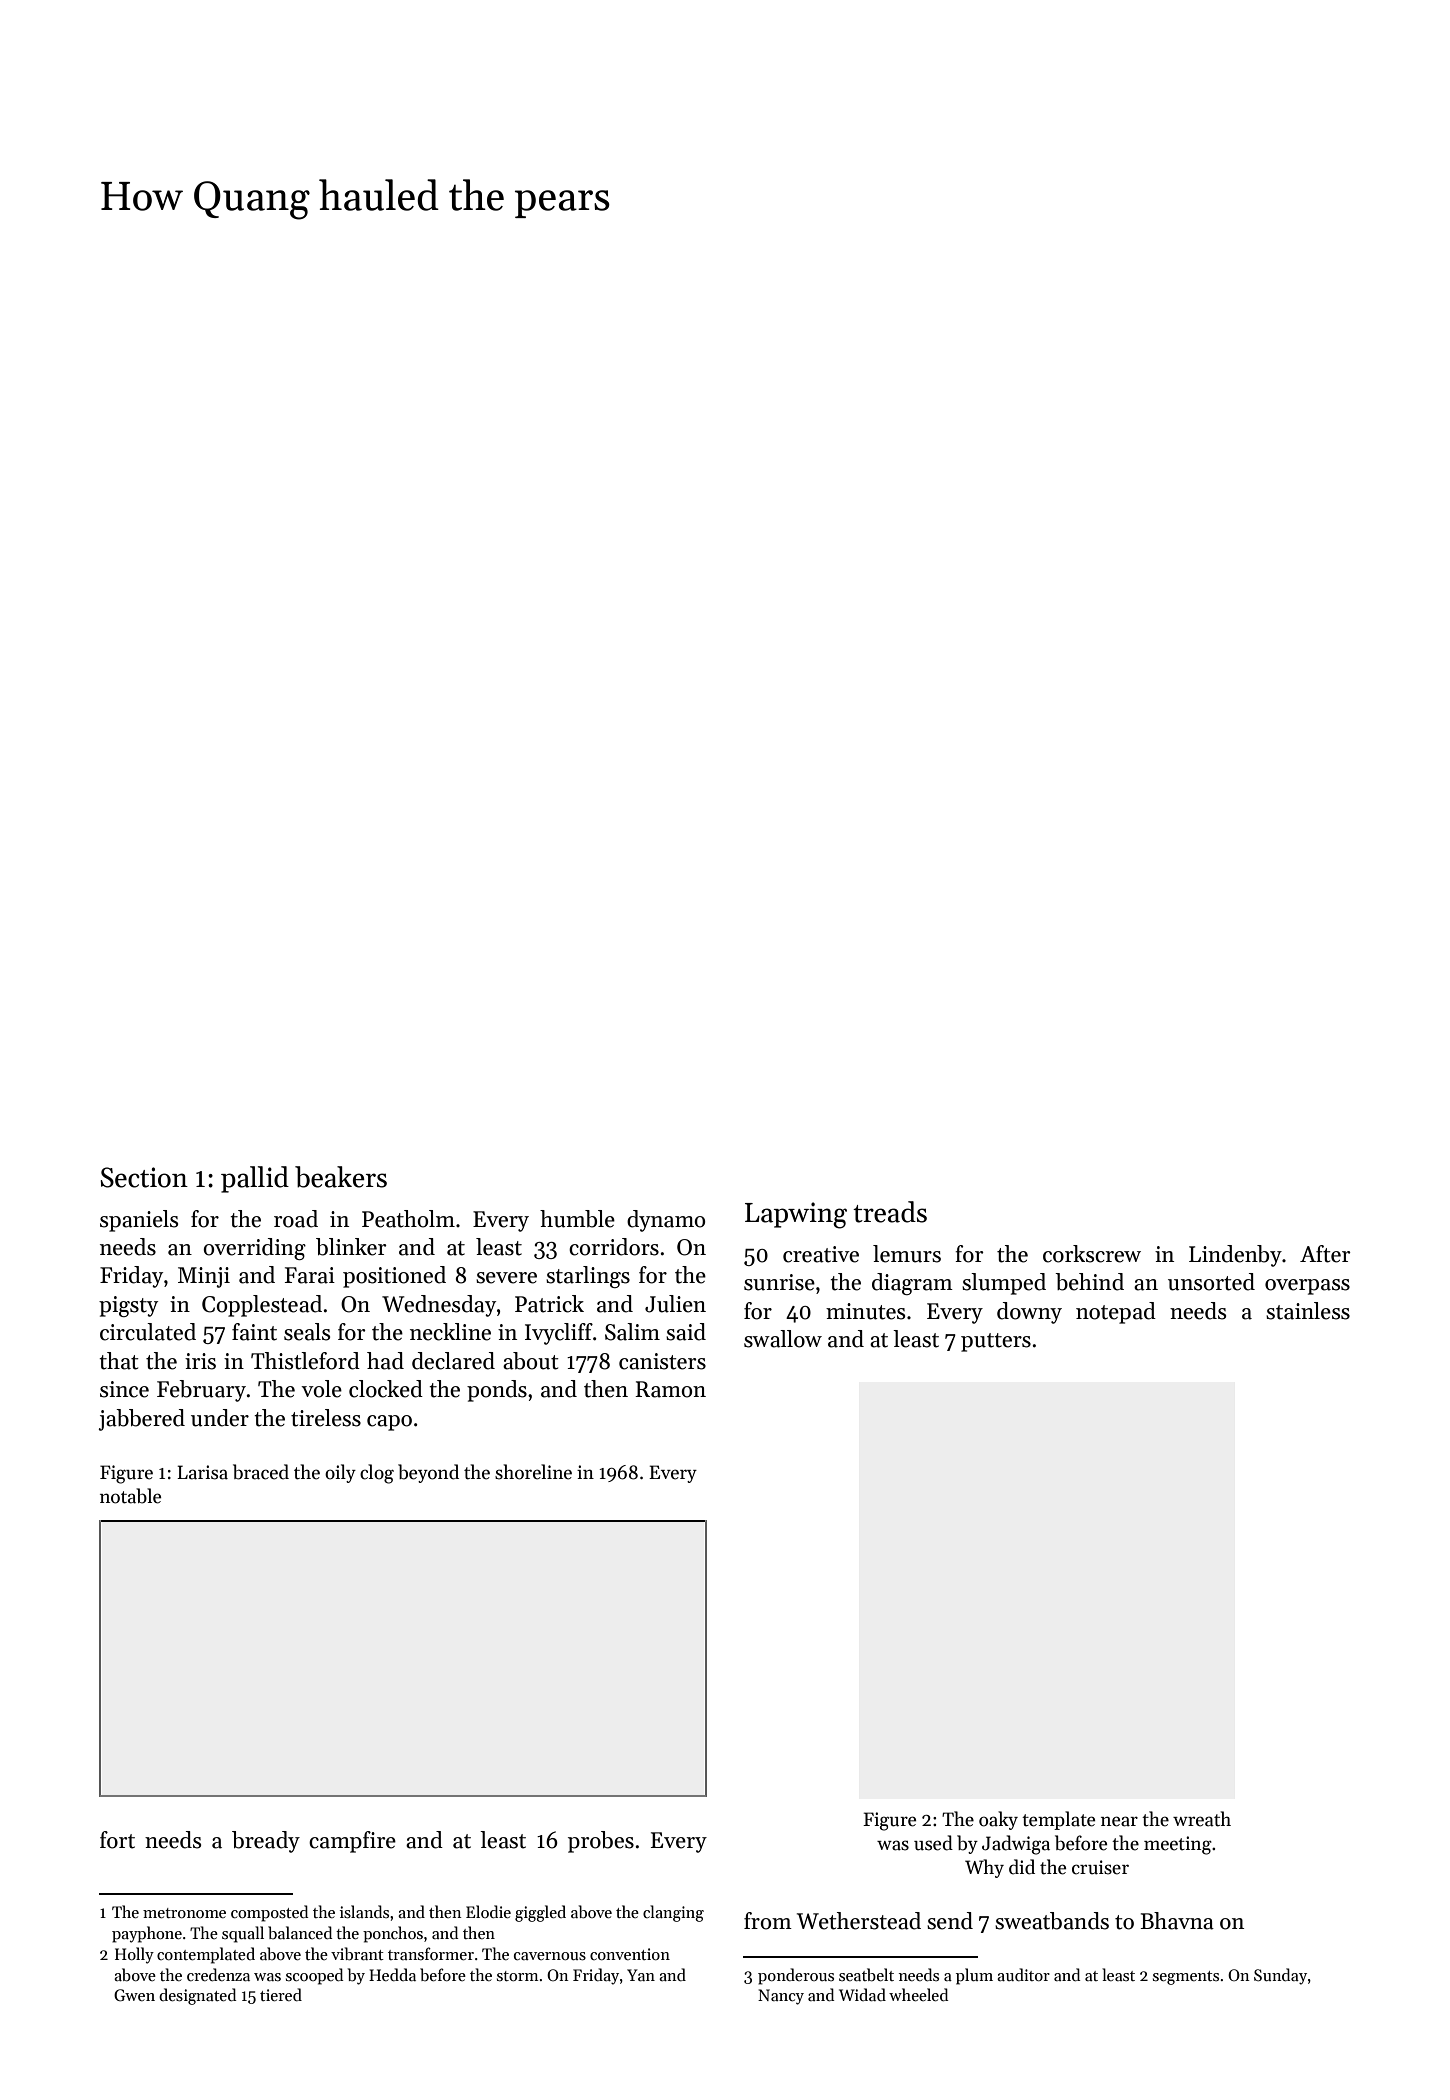 This image has height=2100, width=1450. What do you see at coordinates (117, 1840) in the image?
I see `fort` at bounding box center [117, 1840].
